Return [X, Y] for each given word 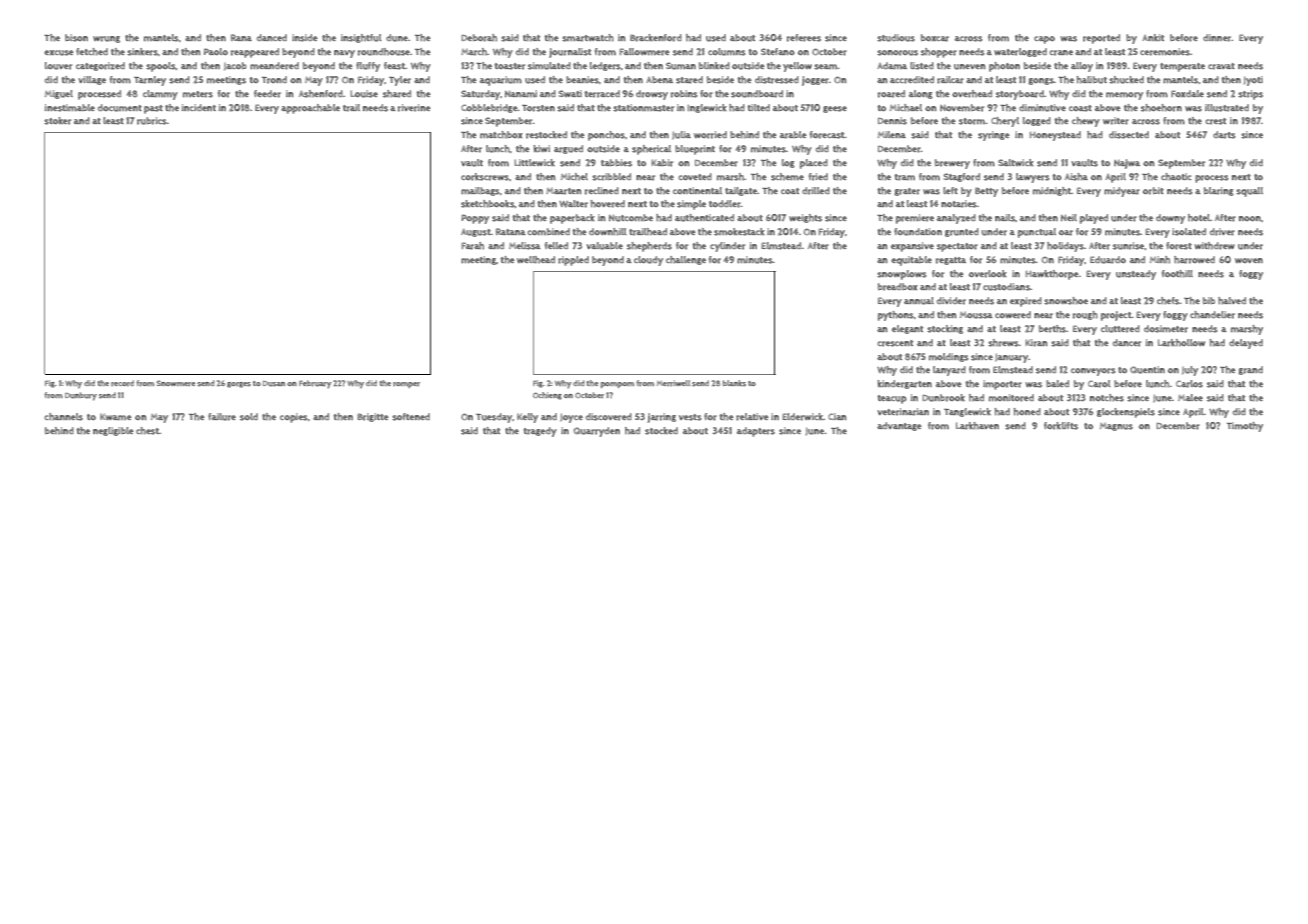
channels [64, 417]
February [315, 384]
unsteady [1136, 275]
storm [972, 121]
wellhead [536, 259]
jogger [815, 81]
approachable [310, 109]
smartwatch [588, 38]
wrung [106, 39]
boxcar [935, 38]
